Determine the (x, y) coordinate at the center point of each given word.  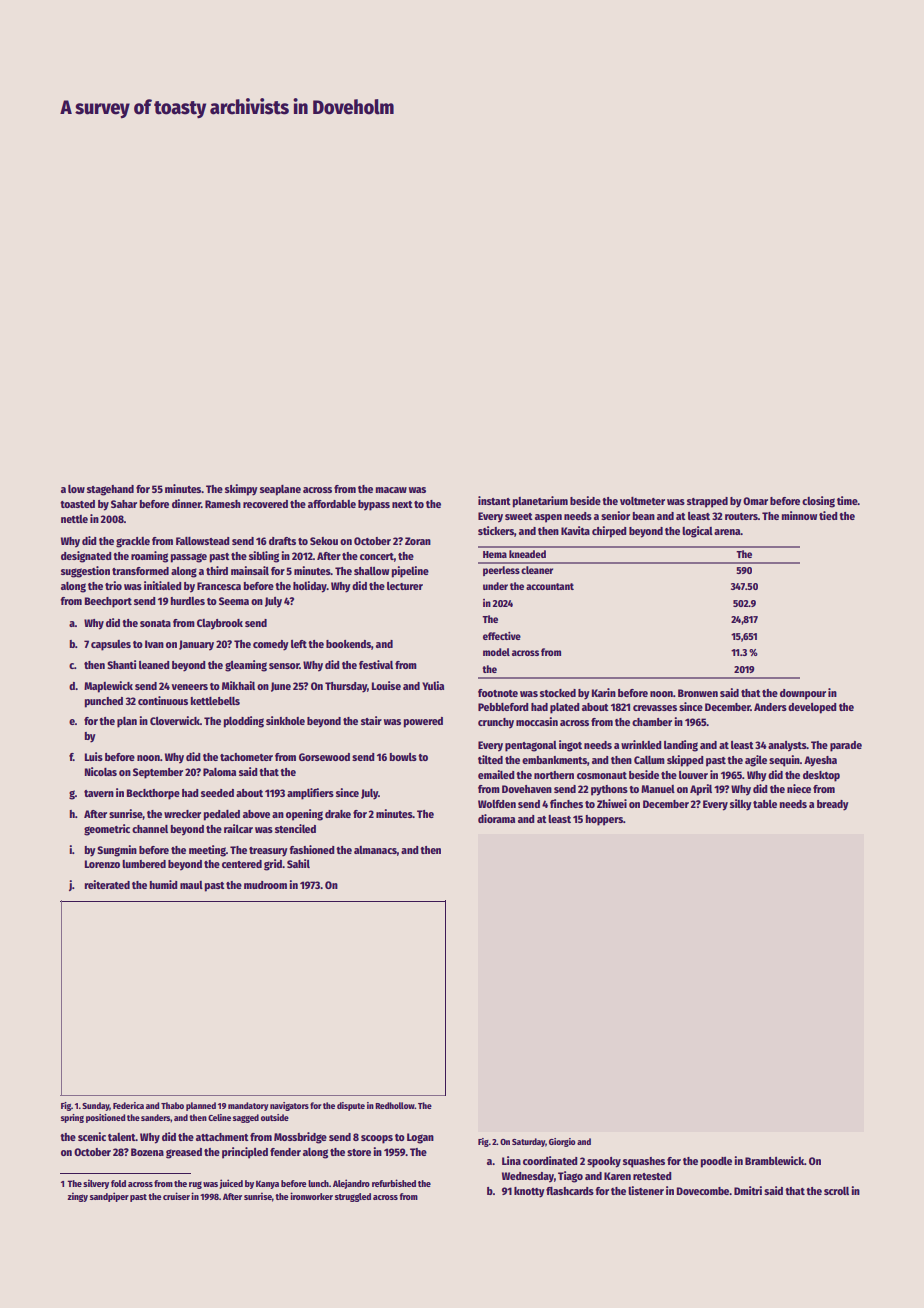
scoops (377, 1139)
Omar (755, 501)
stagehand (110, 490)
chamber (652, 722)
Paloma (219, 772)
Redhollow (395, 1105)
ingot (570, 746)
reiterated (107, 884)
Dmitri (748, 1190)
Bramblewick (774, 1160)
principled (245, 1153)
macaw (391, 490)
